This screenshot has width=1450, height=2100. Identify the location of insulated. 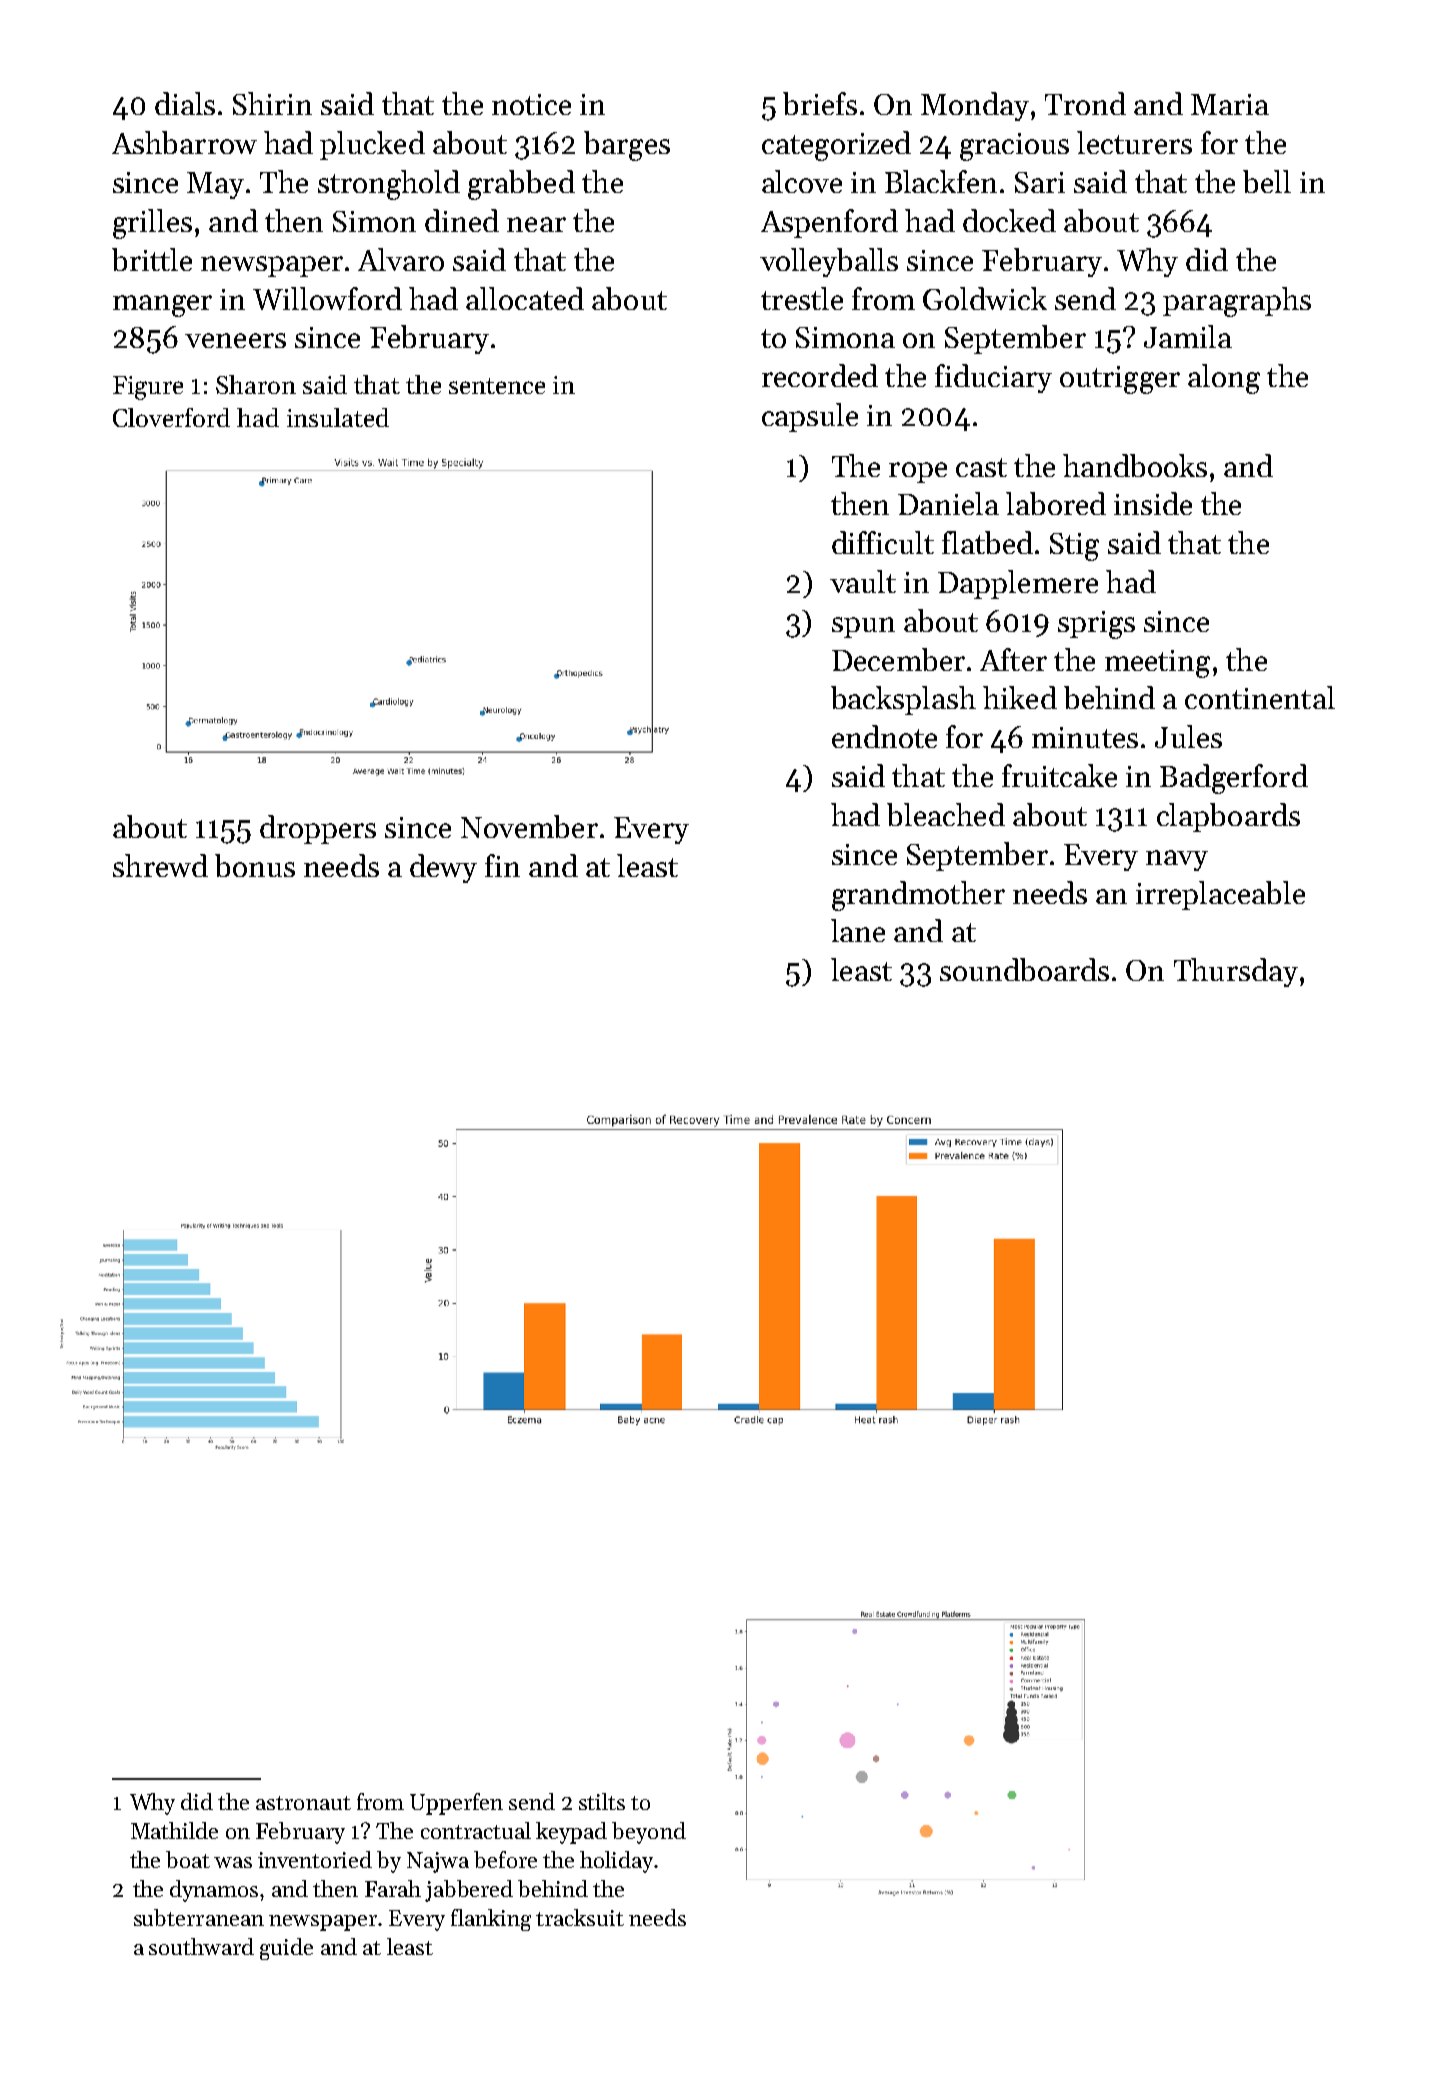
(338, 417).
